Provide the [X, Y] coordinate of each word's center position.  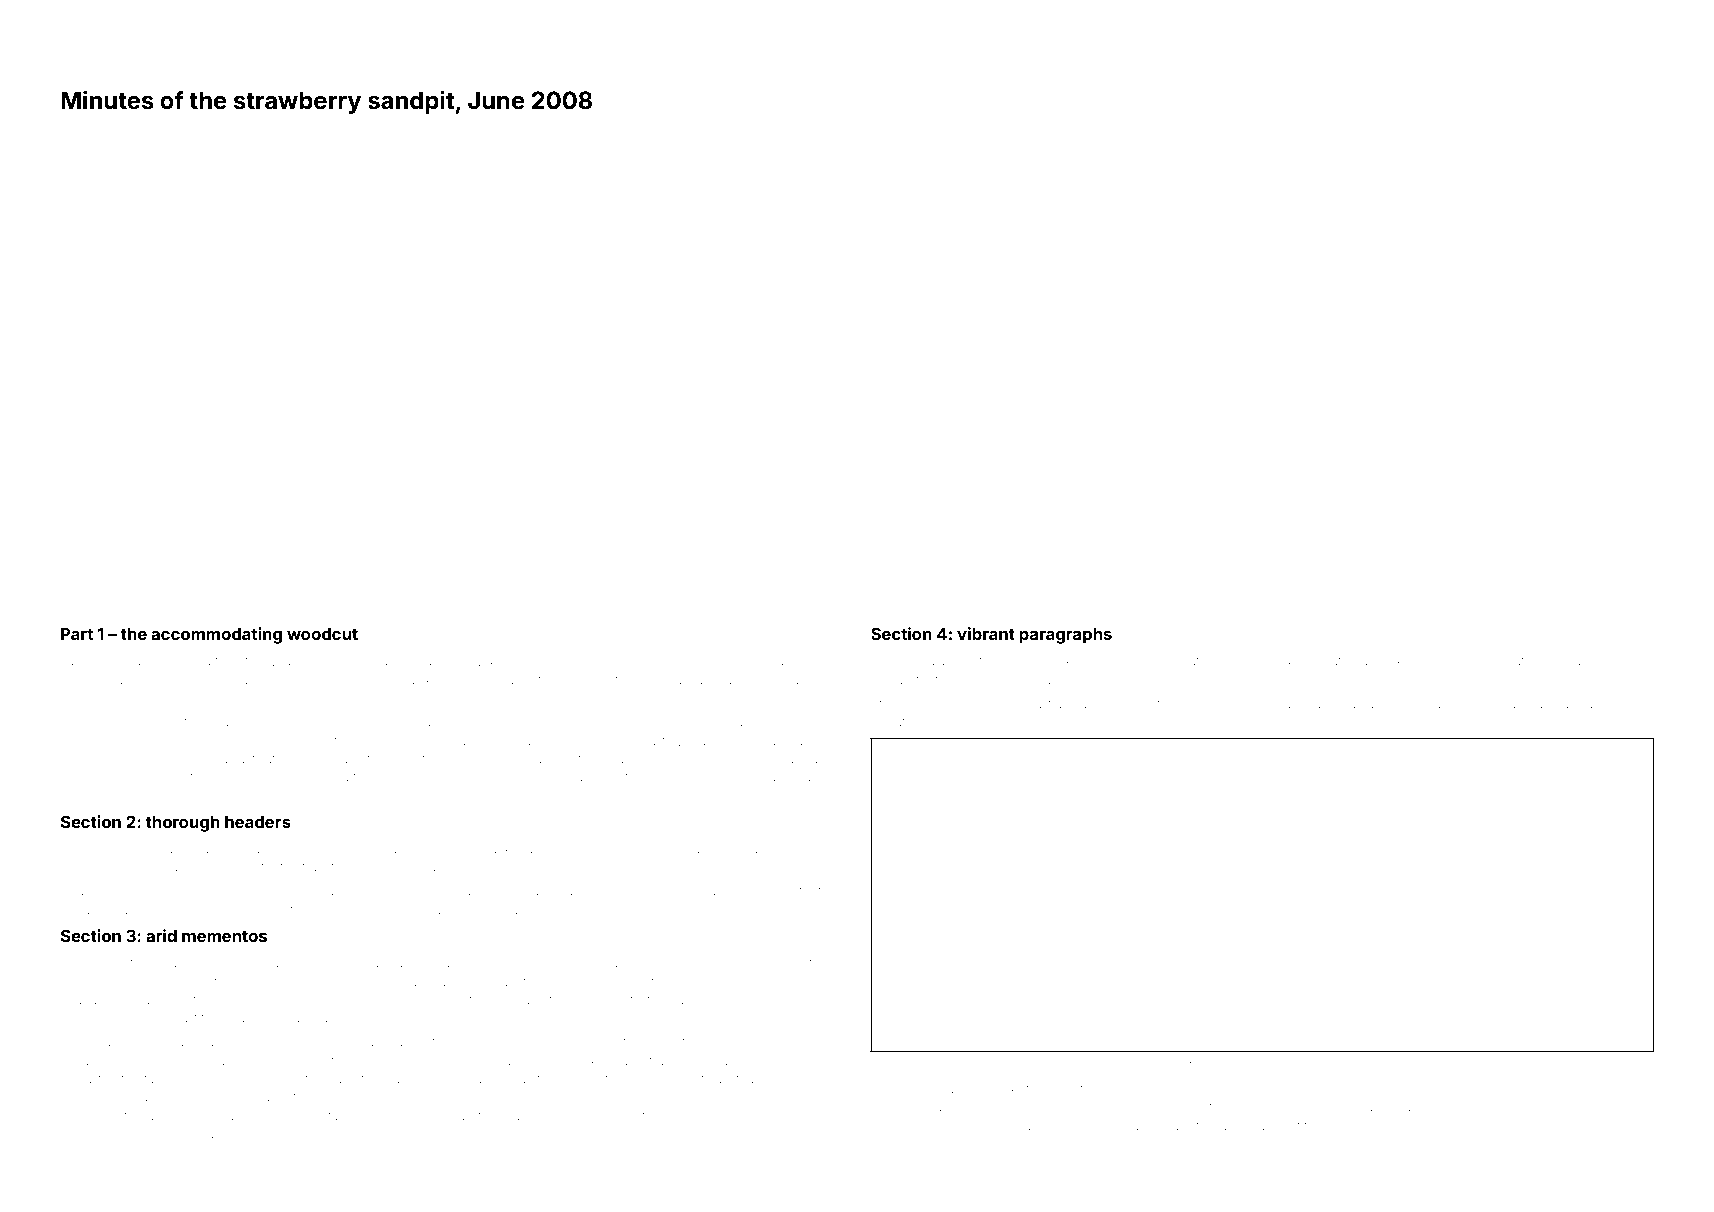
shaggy [1088, 706]
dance [218, 1135]
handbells [464, 964]
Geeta [330, 759]
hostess [157, 723]
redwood [793, 1001]
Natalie [1200, 661]
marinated [1510, 661]
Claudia [1414, 1107]
